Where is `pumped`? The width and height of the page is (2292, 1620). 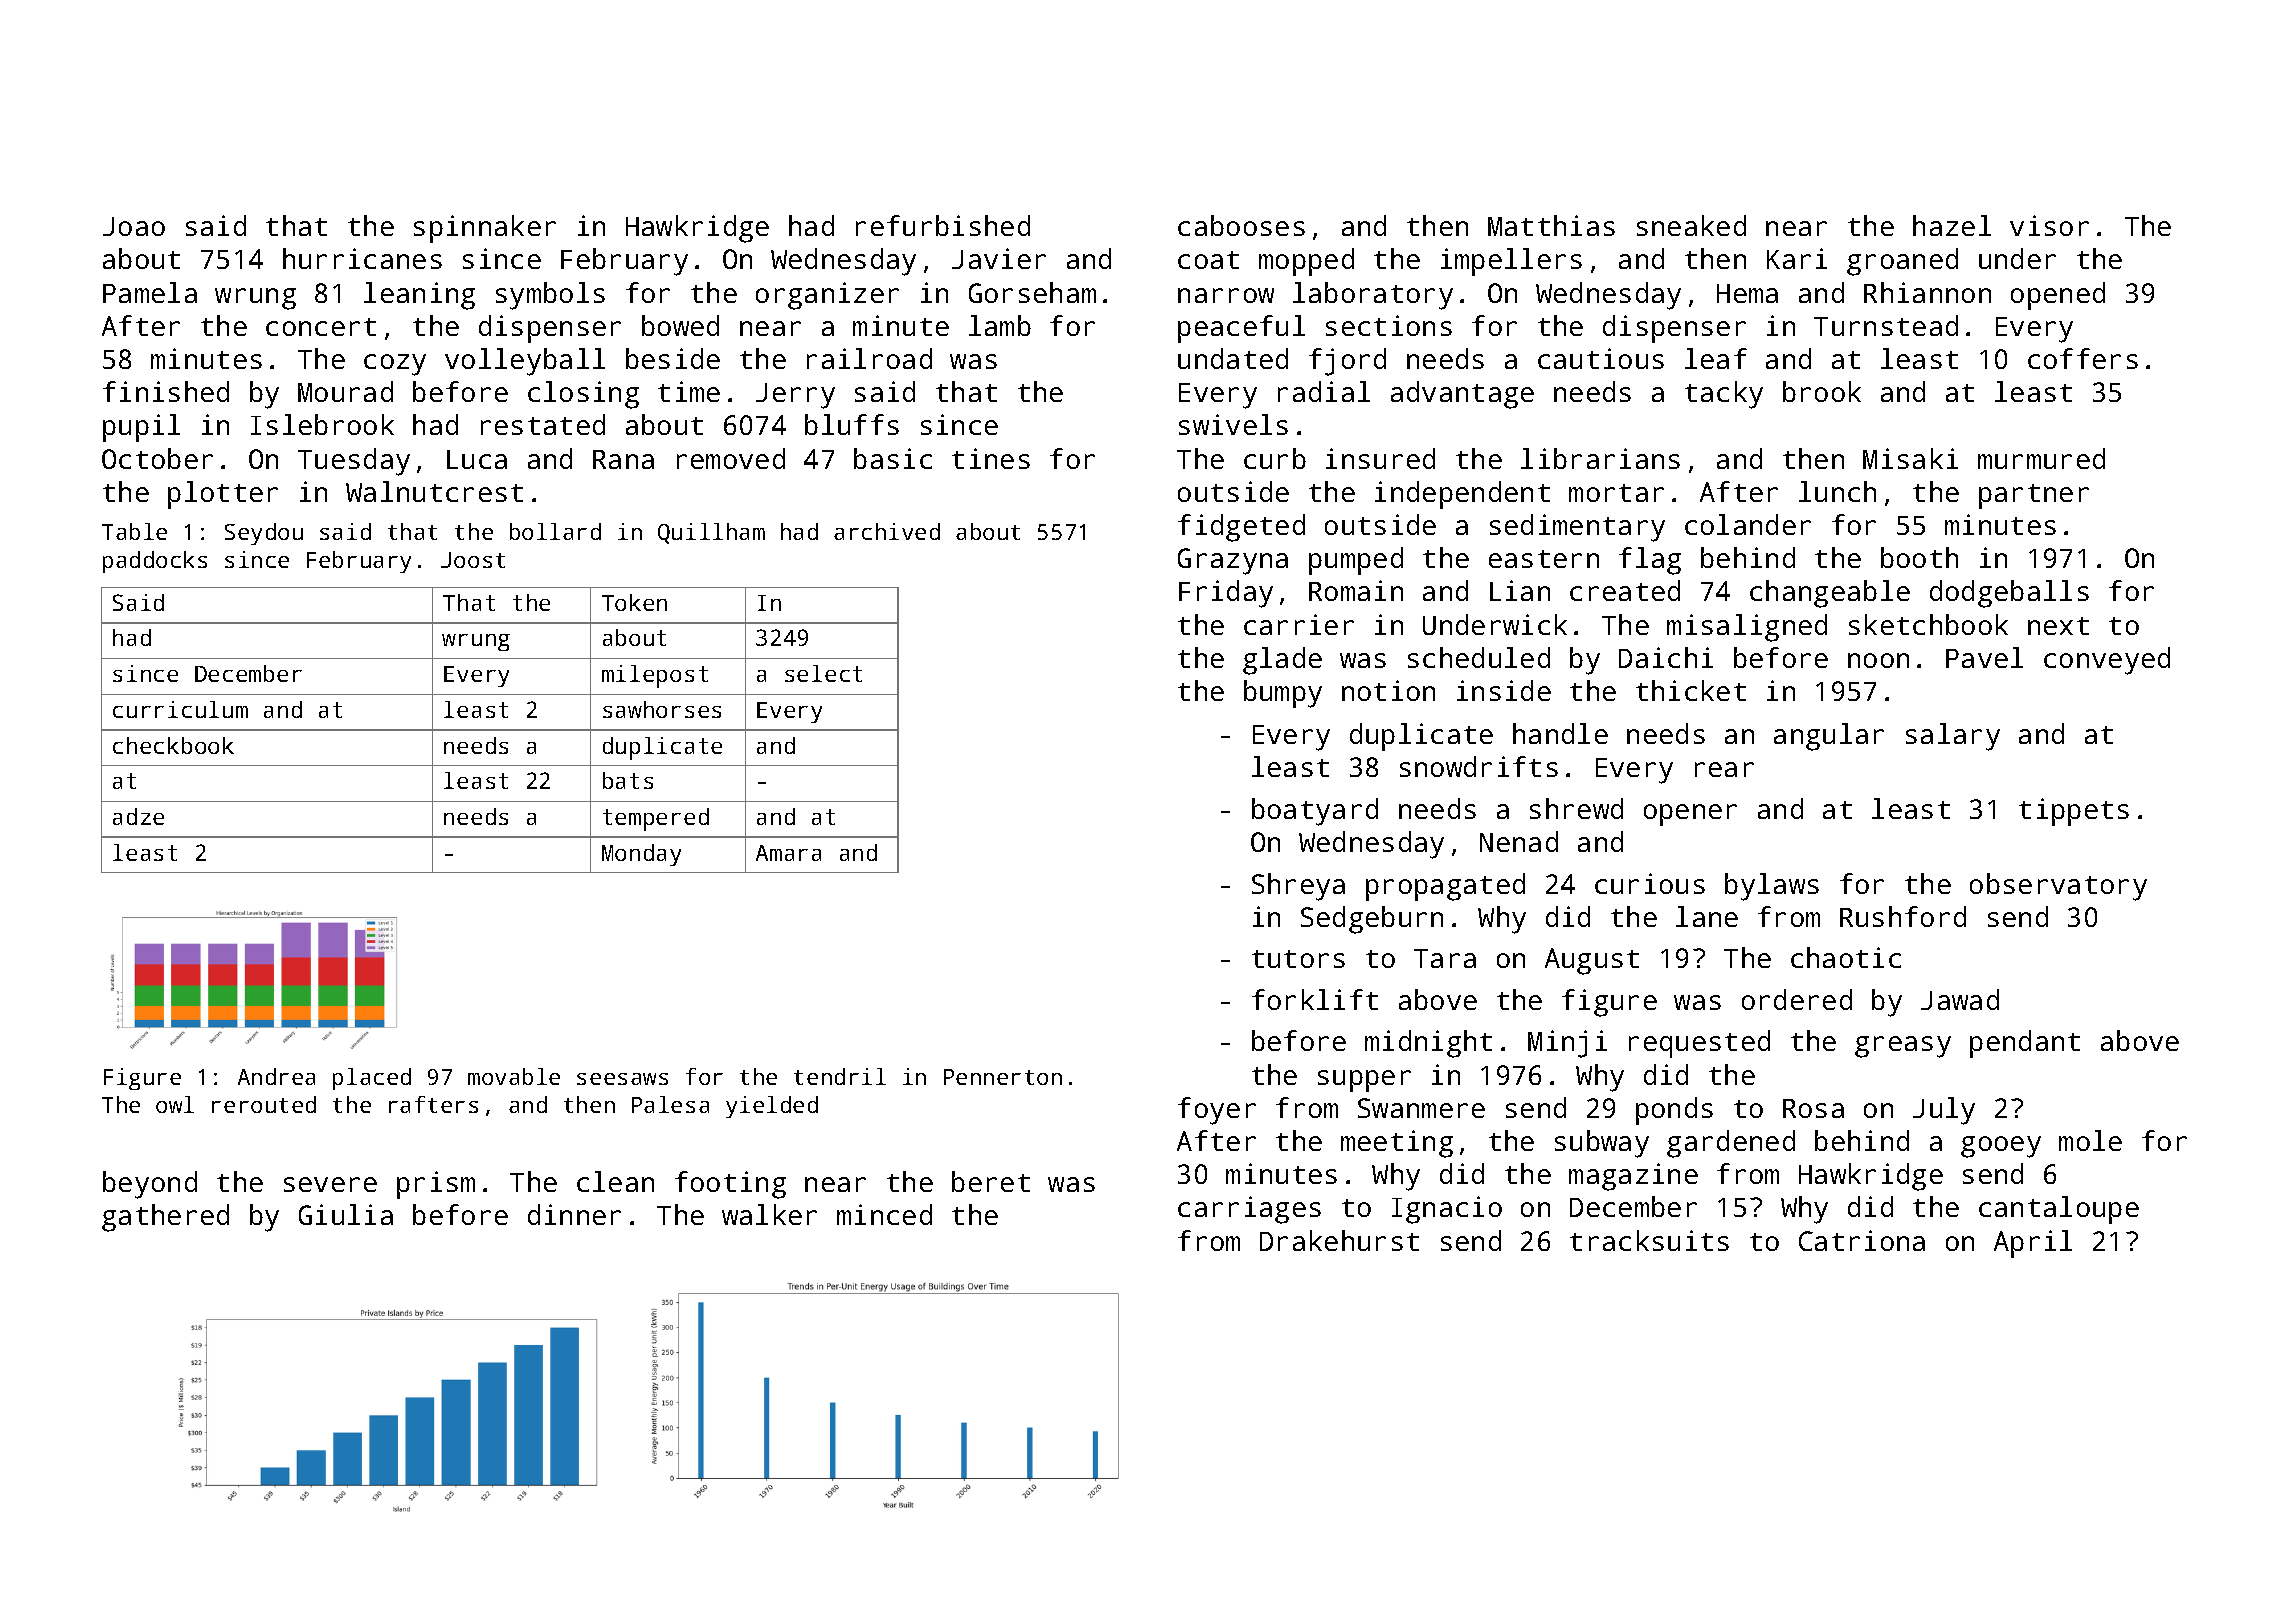 pumped is located at coordinates (1356, 561).
